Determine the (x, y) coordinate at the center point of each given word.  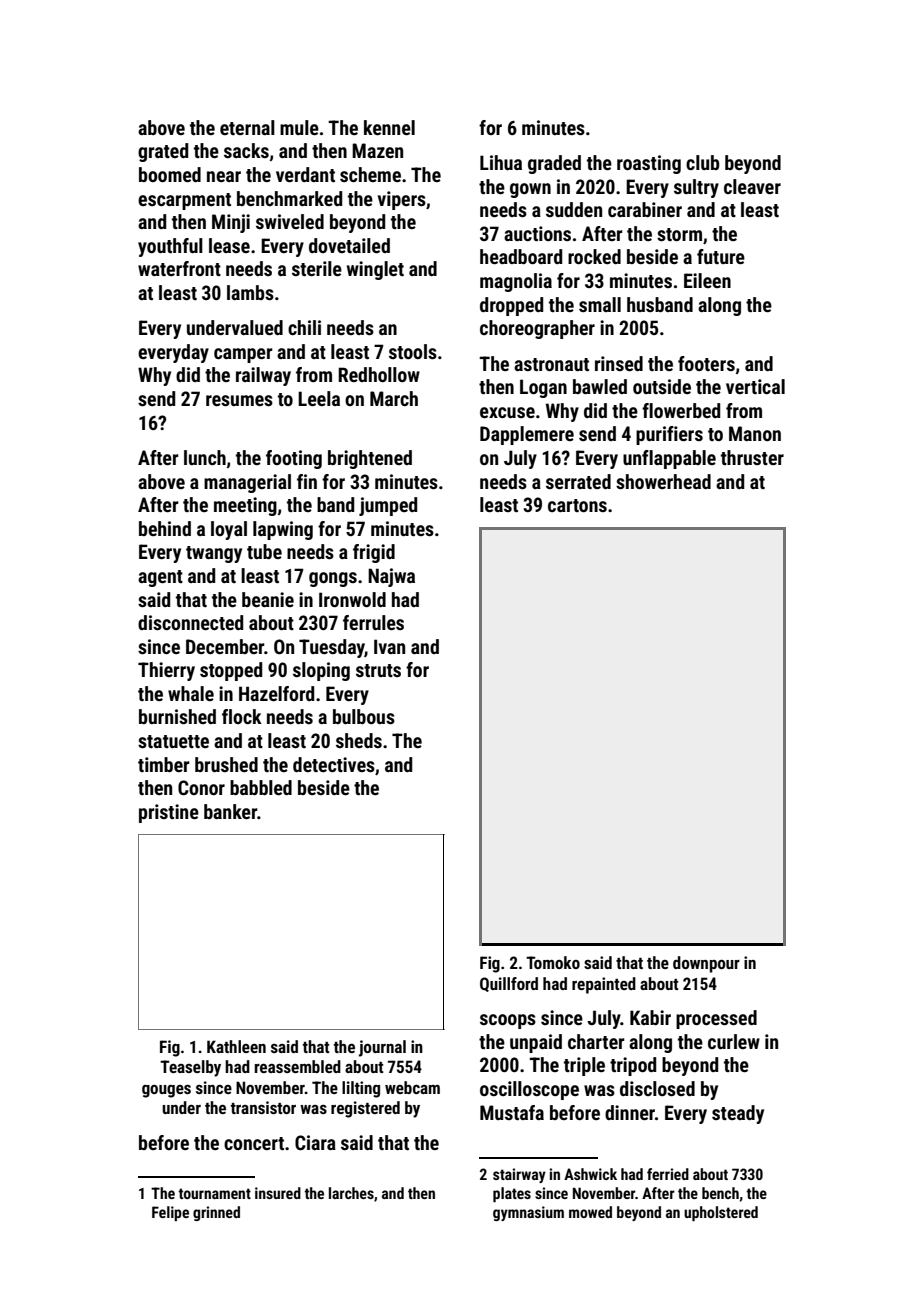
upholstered (721, 1213)
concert (254, 1143)
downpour (706, 964)
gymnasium (528, 1213)
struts (378, 670)
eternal (247, 127)
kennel (389, 127)
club (703, 162)
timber (164, 764)
